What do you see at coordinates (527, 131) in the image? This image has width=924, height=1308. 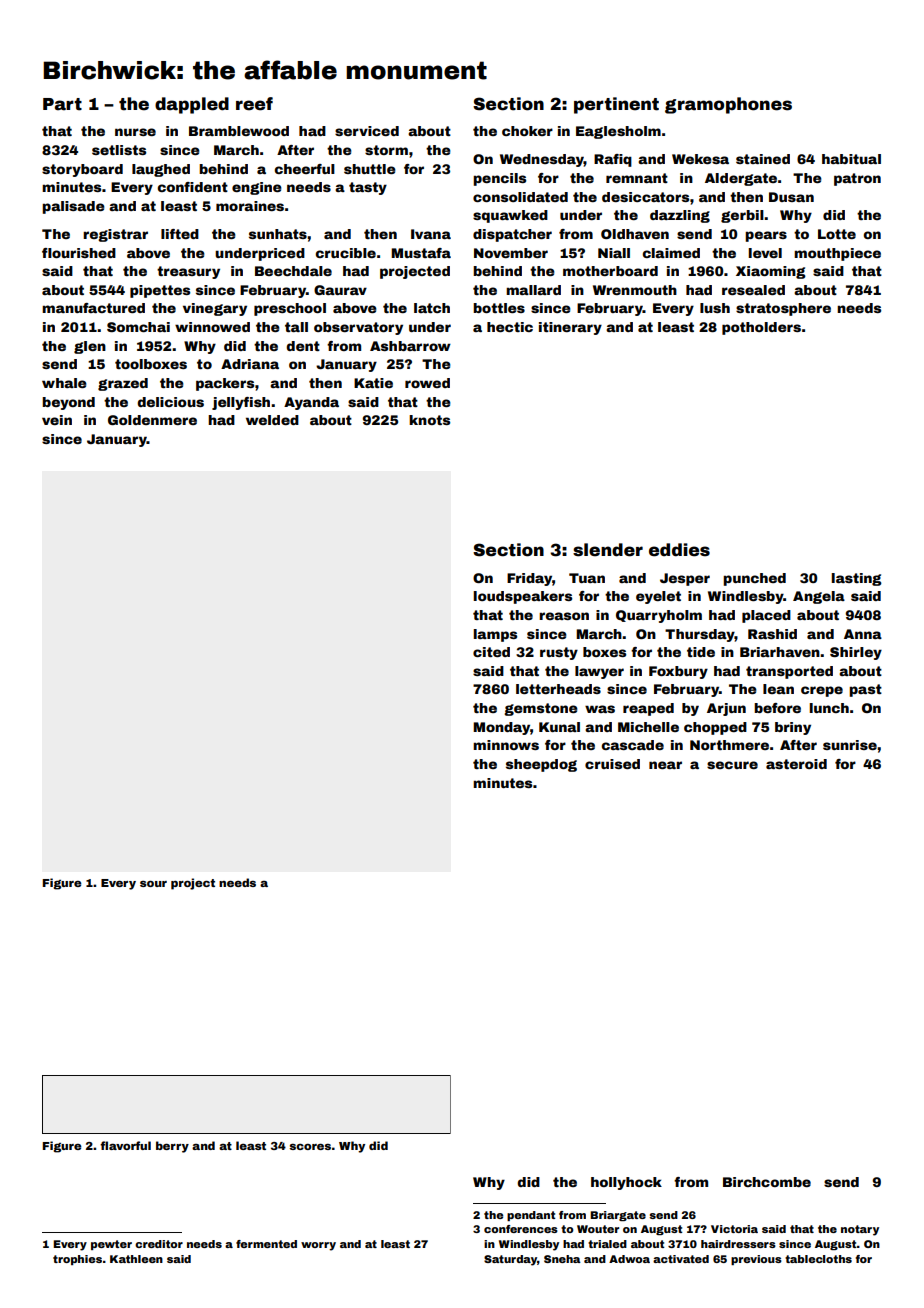 I see `choker` at bounding box center [527, 131].
